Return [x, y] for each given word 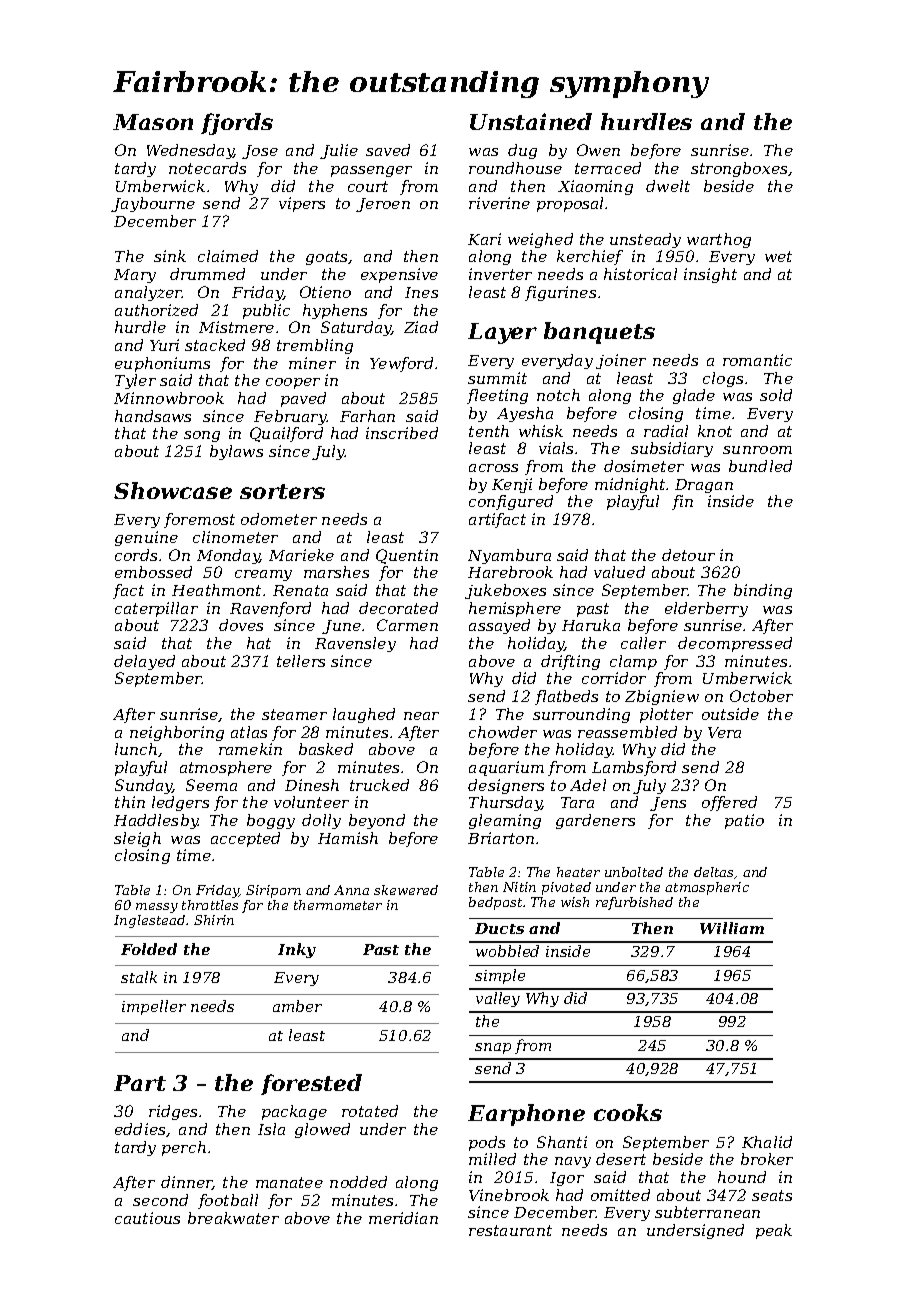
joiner [621, 361]
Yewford [401, 364]
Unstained [531, 121]
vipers [302, 204]
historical [640, 274]
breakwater [233, 1218]
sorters [282, 491]
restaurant [510, 1230]
